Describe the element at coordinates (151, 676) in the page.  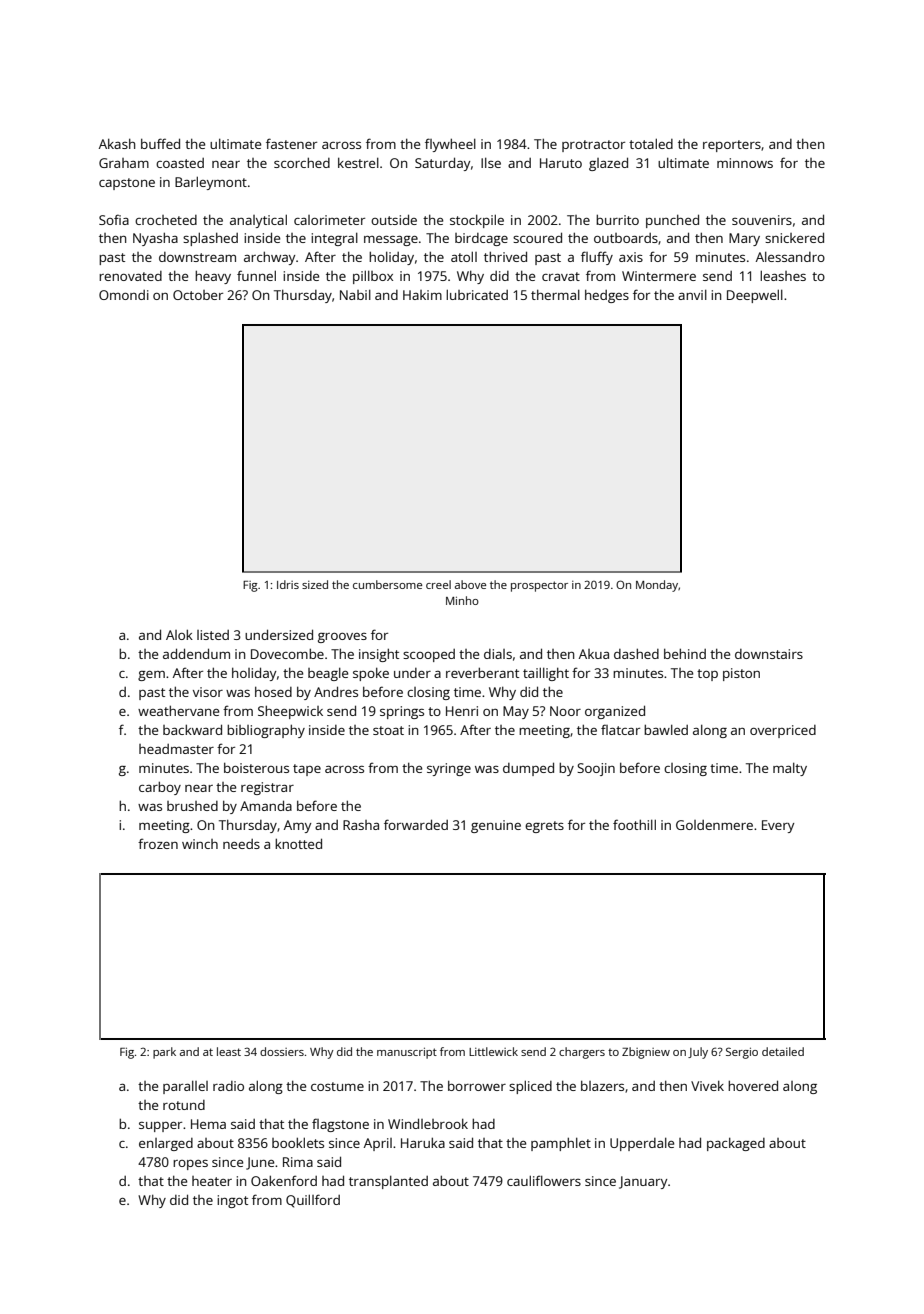
I see `gem` at that location.
